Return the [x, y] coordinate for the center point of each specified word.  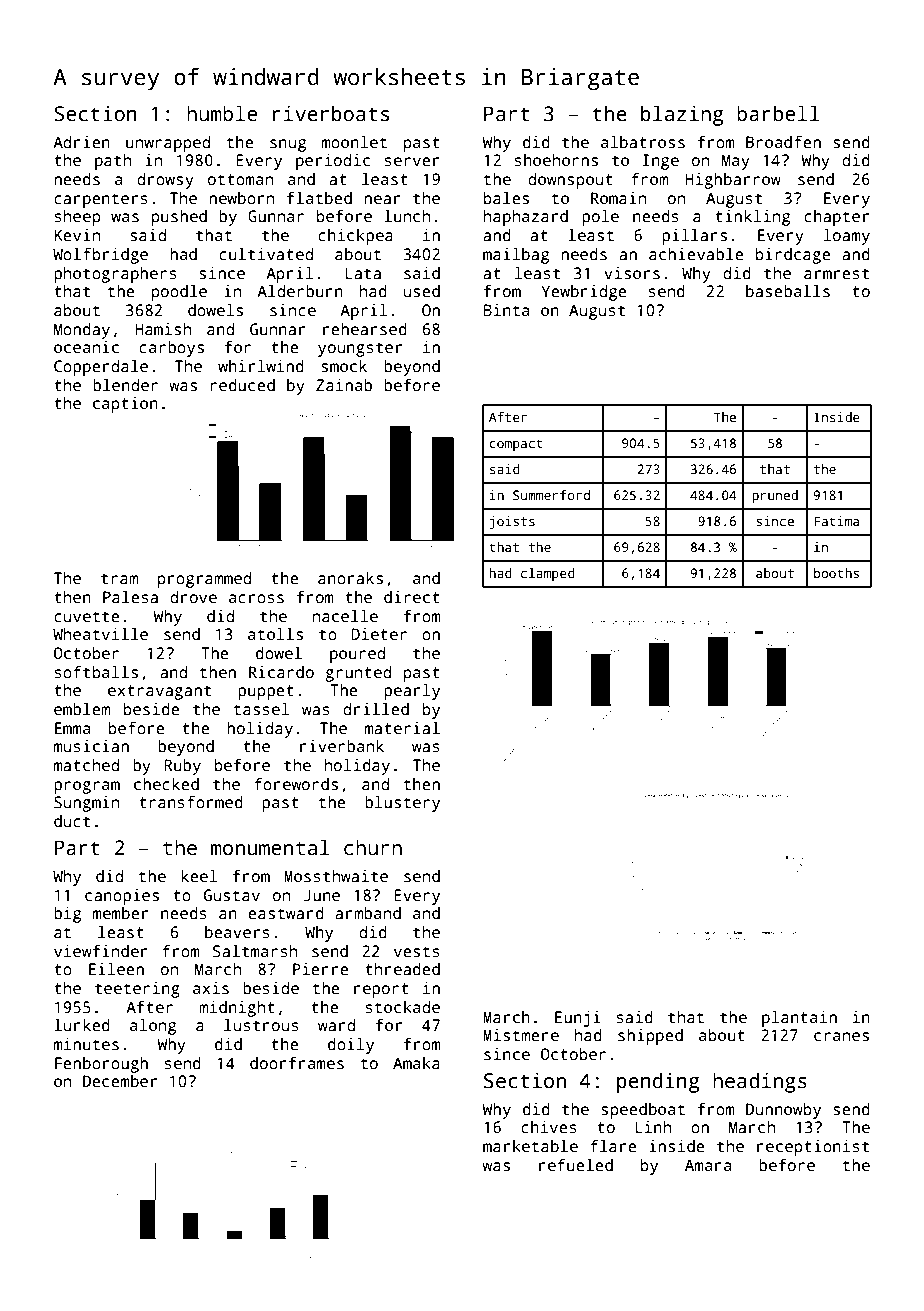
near [382, 200]
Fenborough [101, 1065]
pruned [775, 496]
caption [125, 405]
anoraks [350, 578]
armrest [836, 274]
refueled [576, 1164]
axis [211, 988]
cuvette [87, 616]
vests [417, 952]
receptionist [813, 1148]
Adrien [81, 142]
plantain [799, 1018]
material [402, 728]
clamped [548, 574]
